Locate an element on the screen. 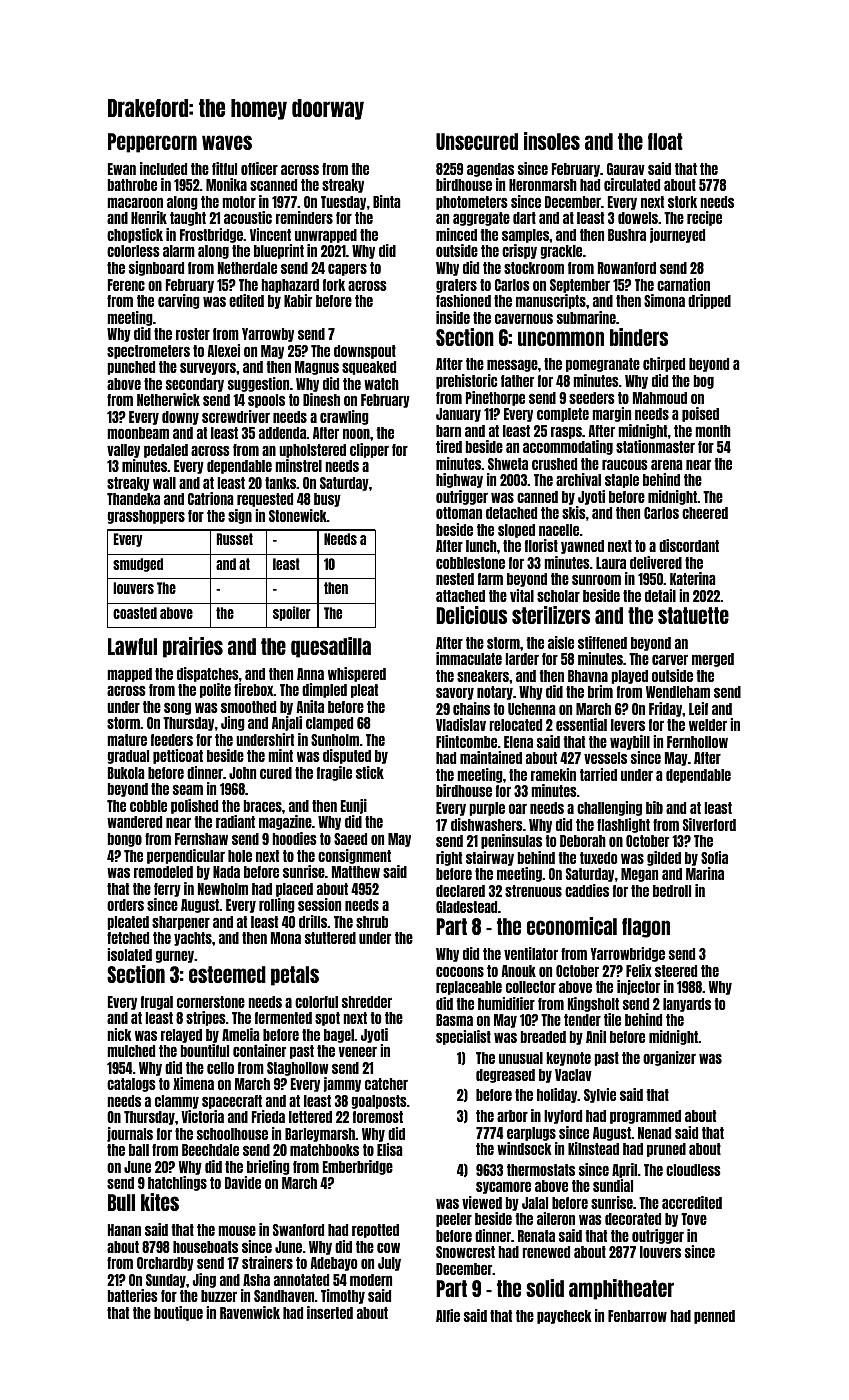 The image size is (849, 1400). graters is located at coordinates (456, 286).
